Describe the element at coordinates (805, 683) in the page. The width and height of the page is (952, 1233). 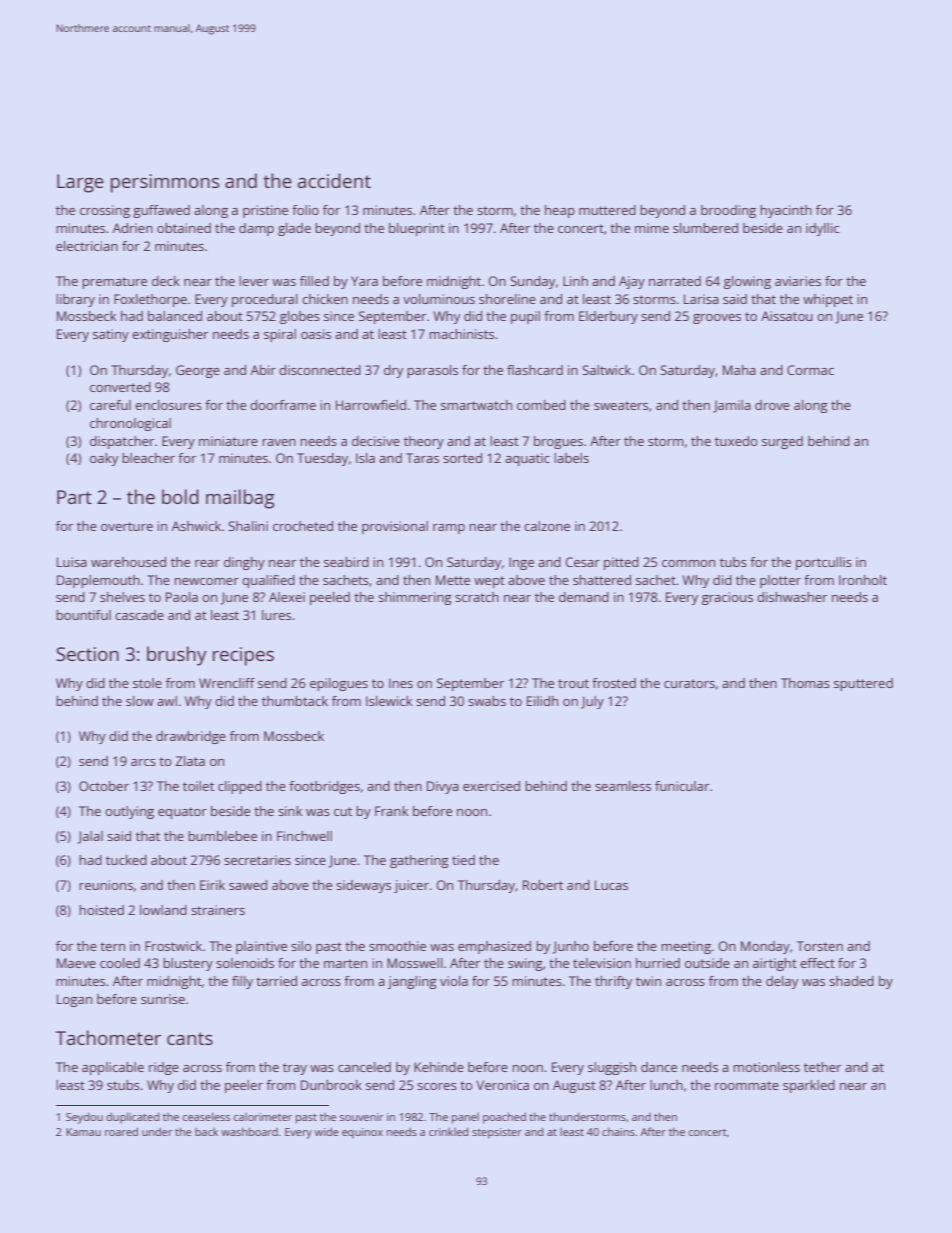
I see `Thomas` at that location.
